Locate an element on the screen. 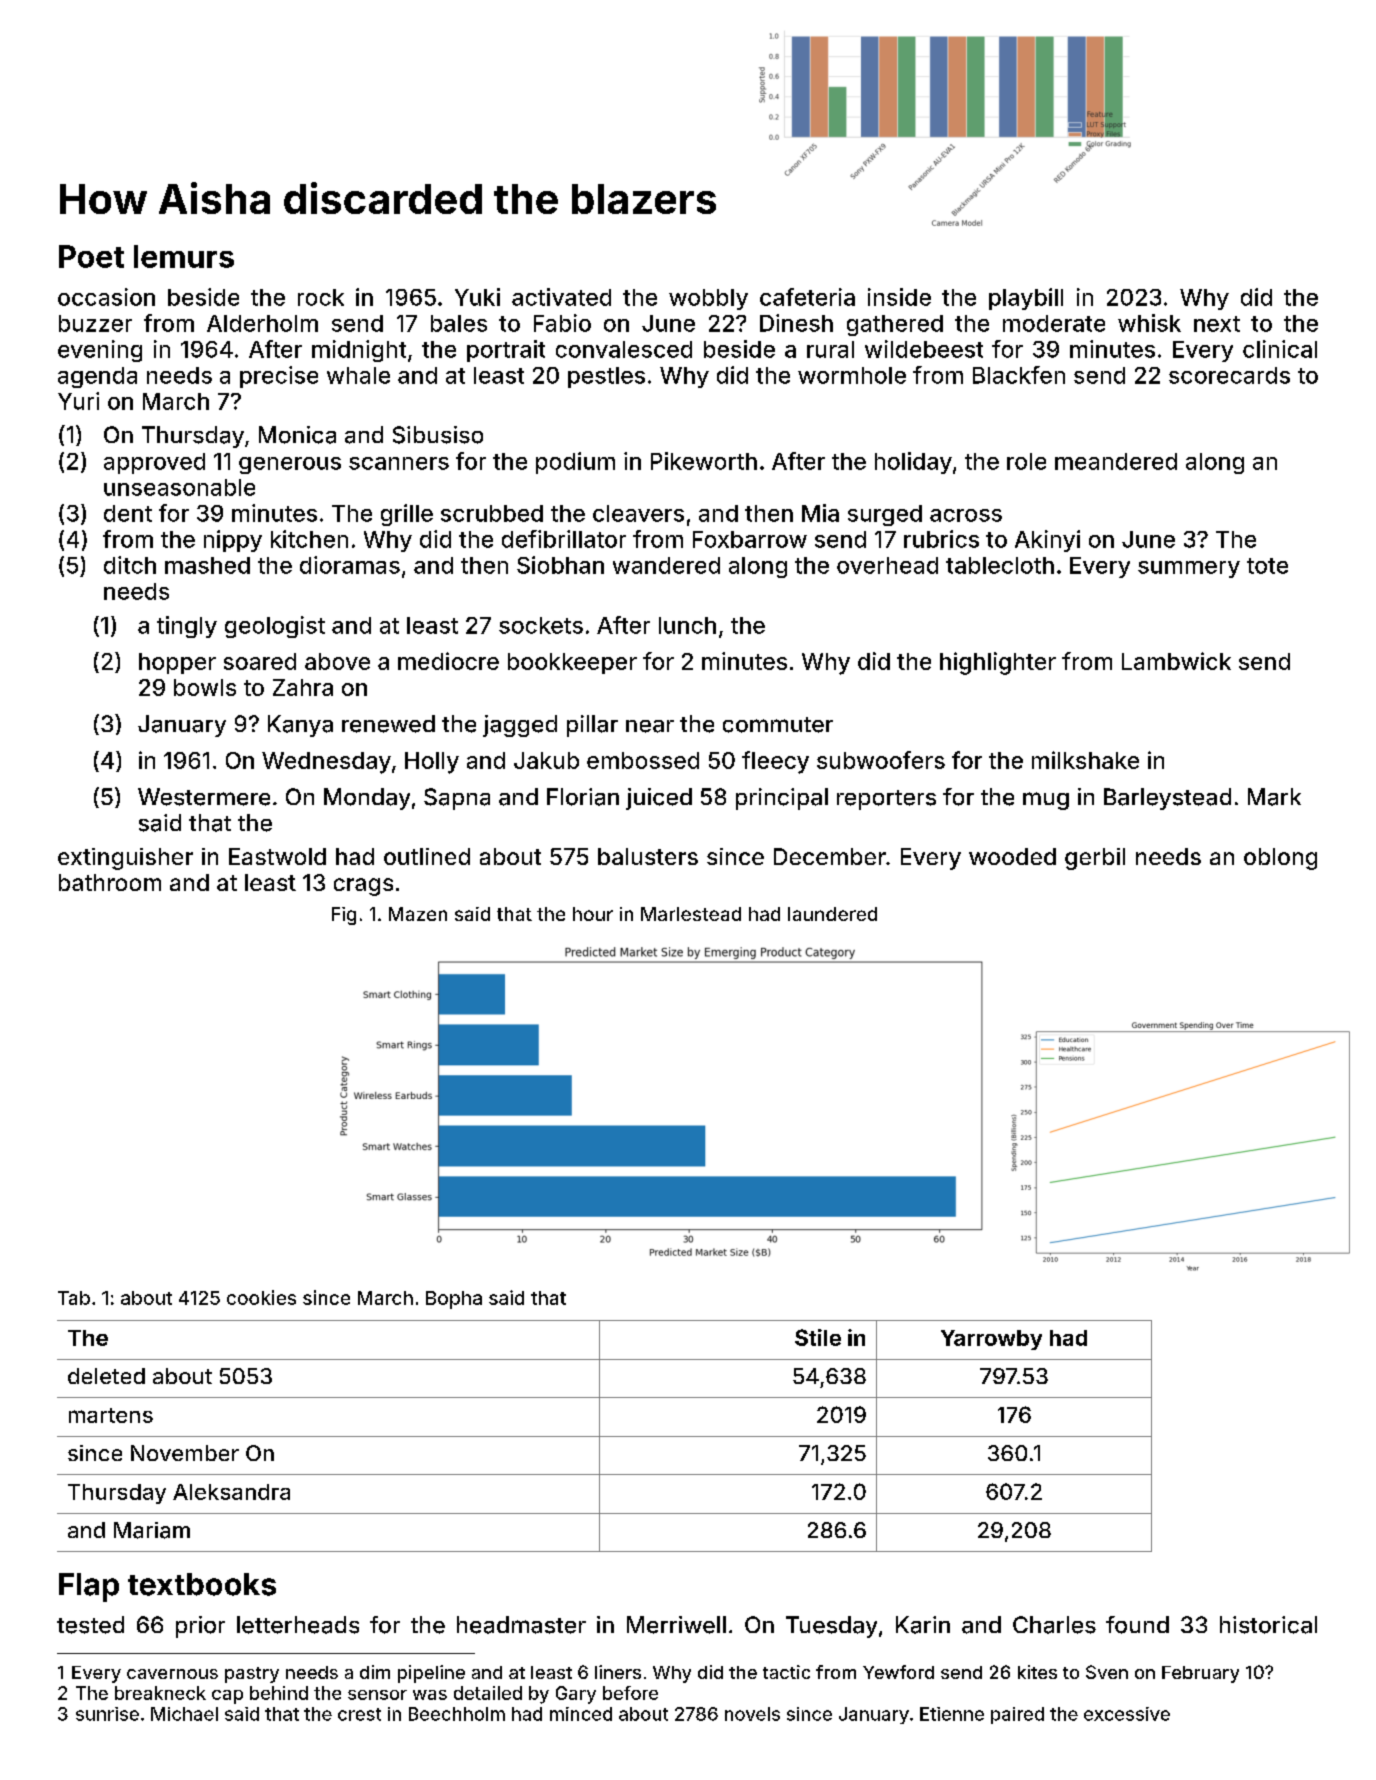 The height and width of the screenshot is (1780, 1376). Aleksandra is located at coordinates (231, 1492).
